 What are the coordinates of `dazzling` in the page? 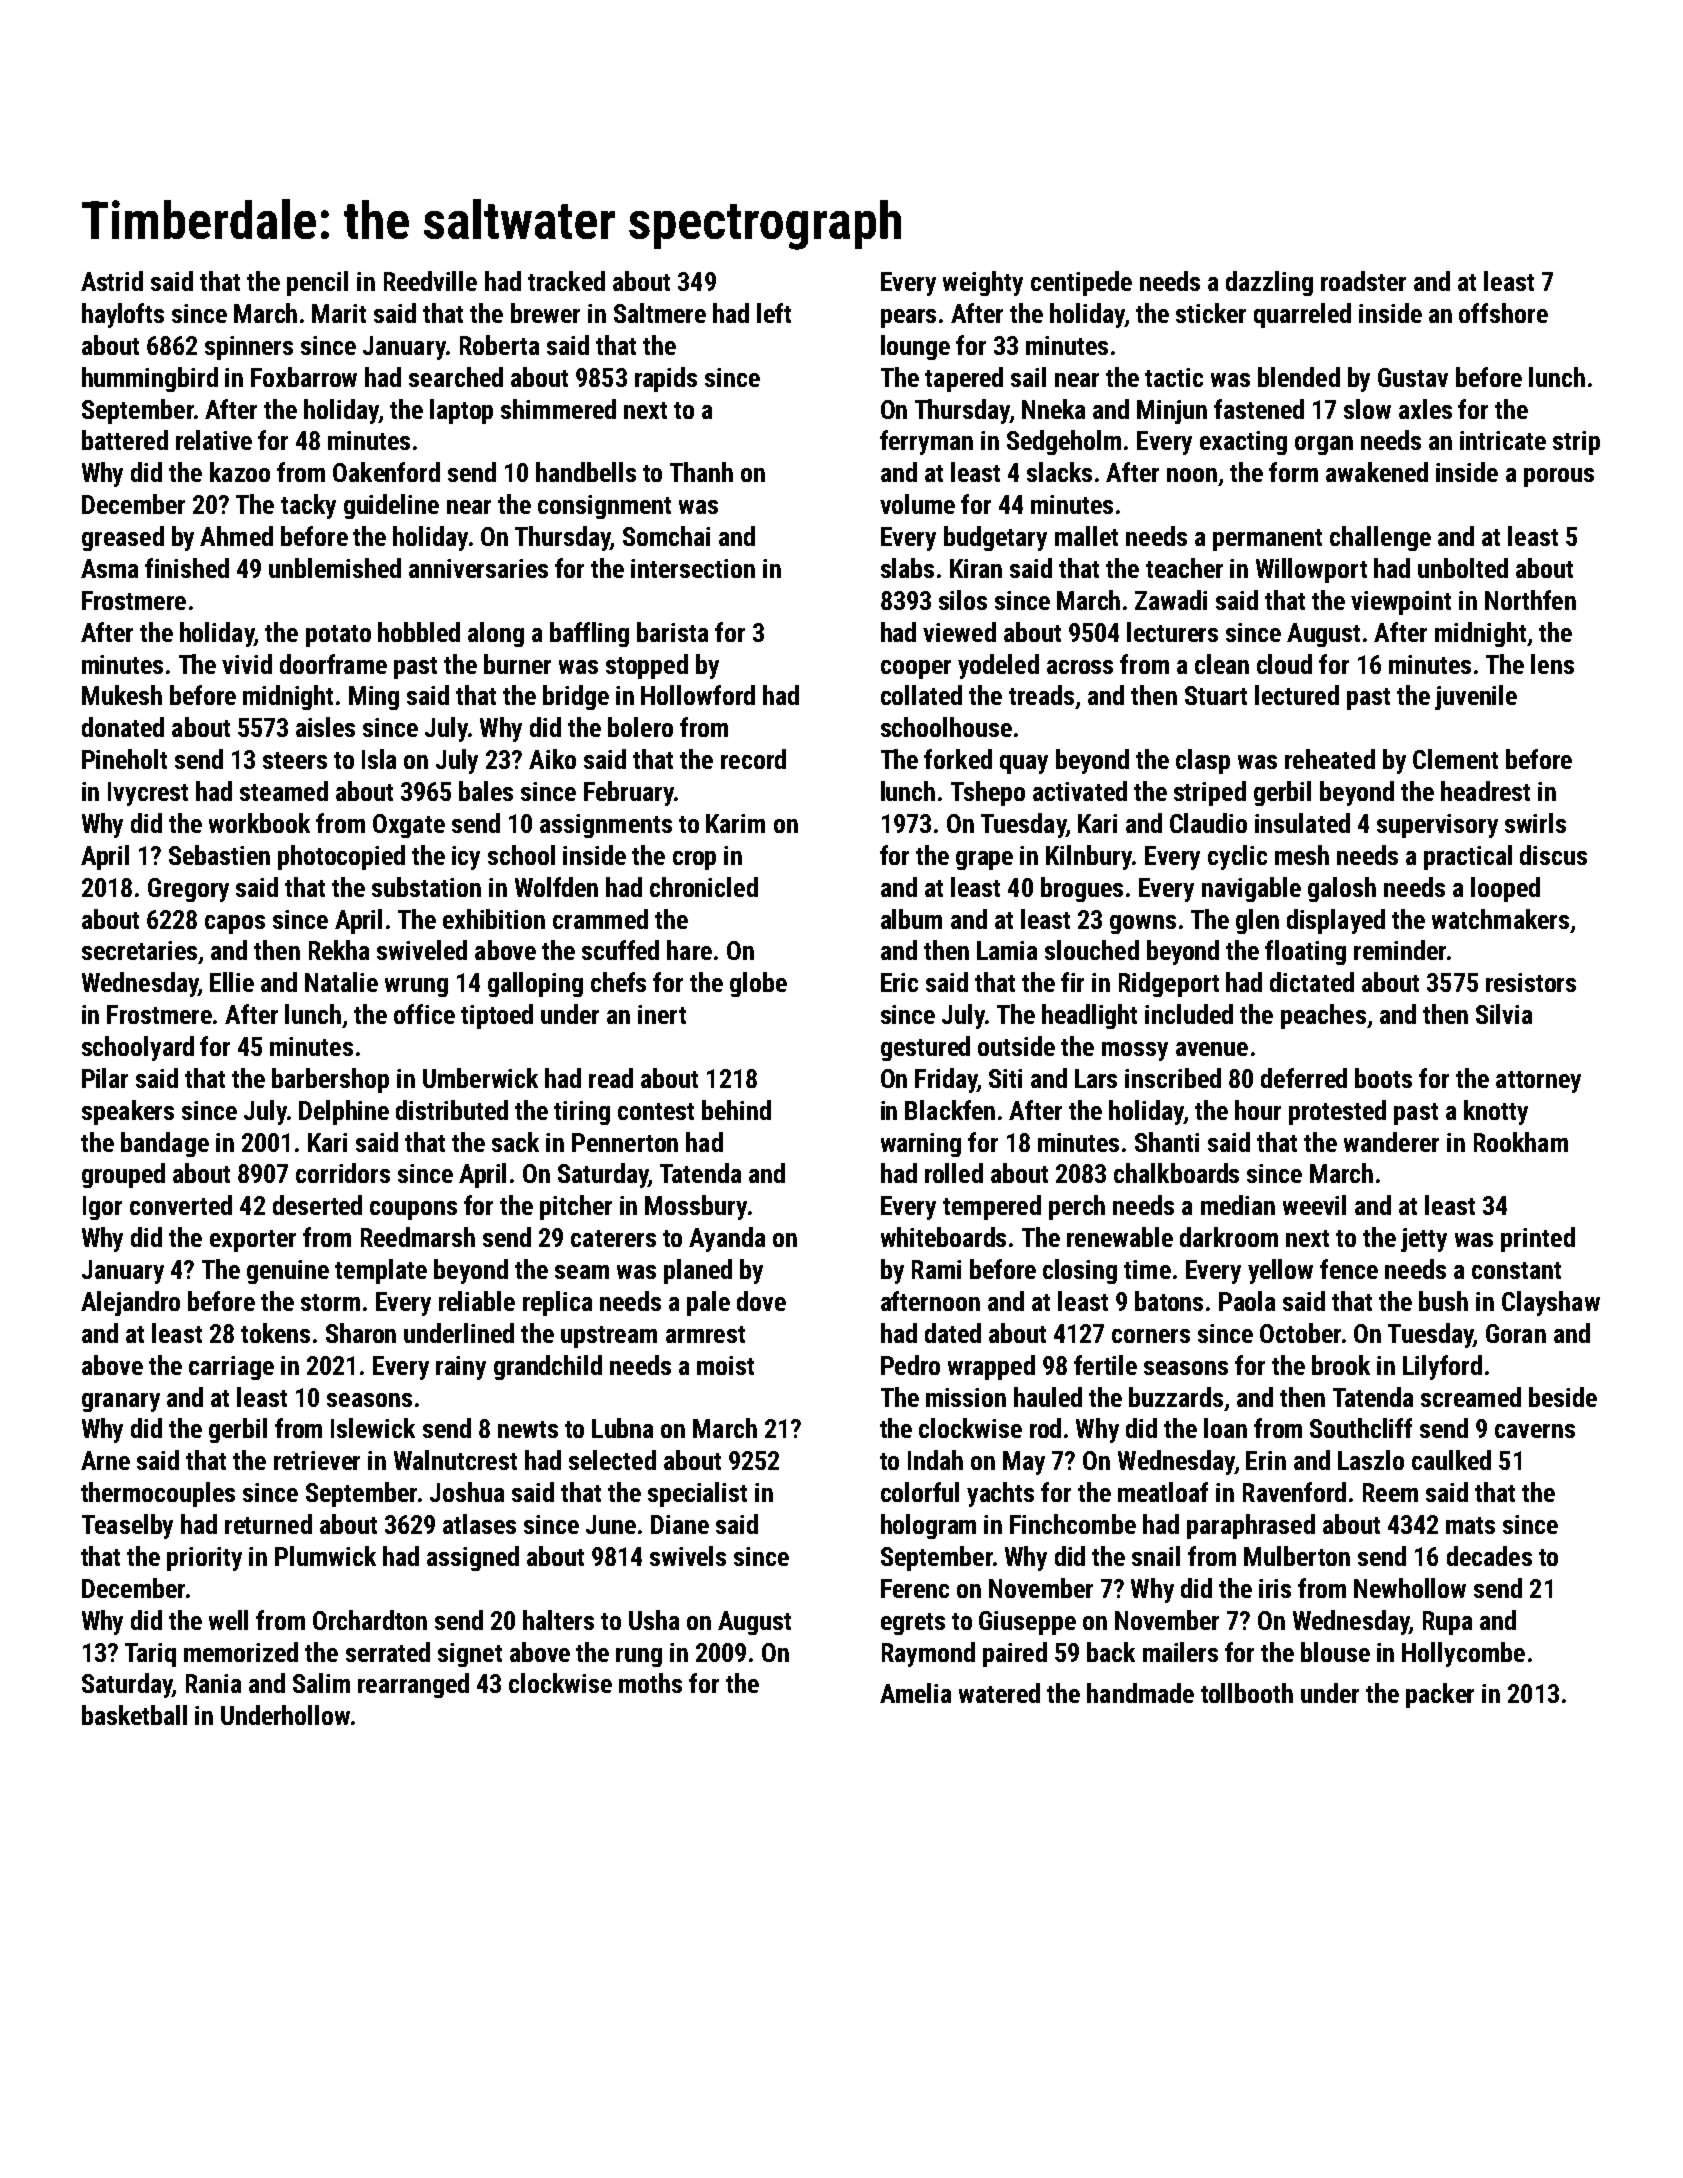 It's located at (1269, 283).
